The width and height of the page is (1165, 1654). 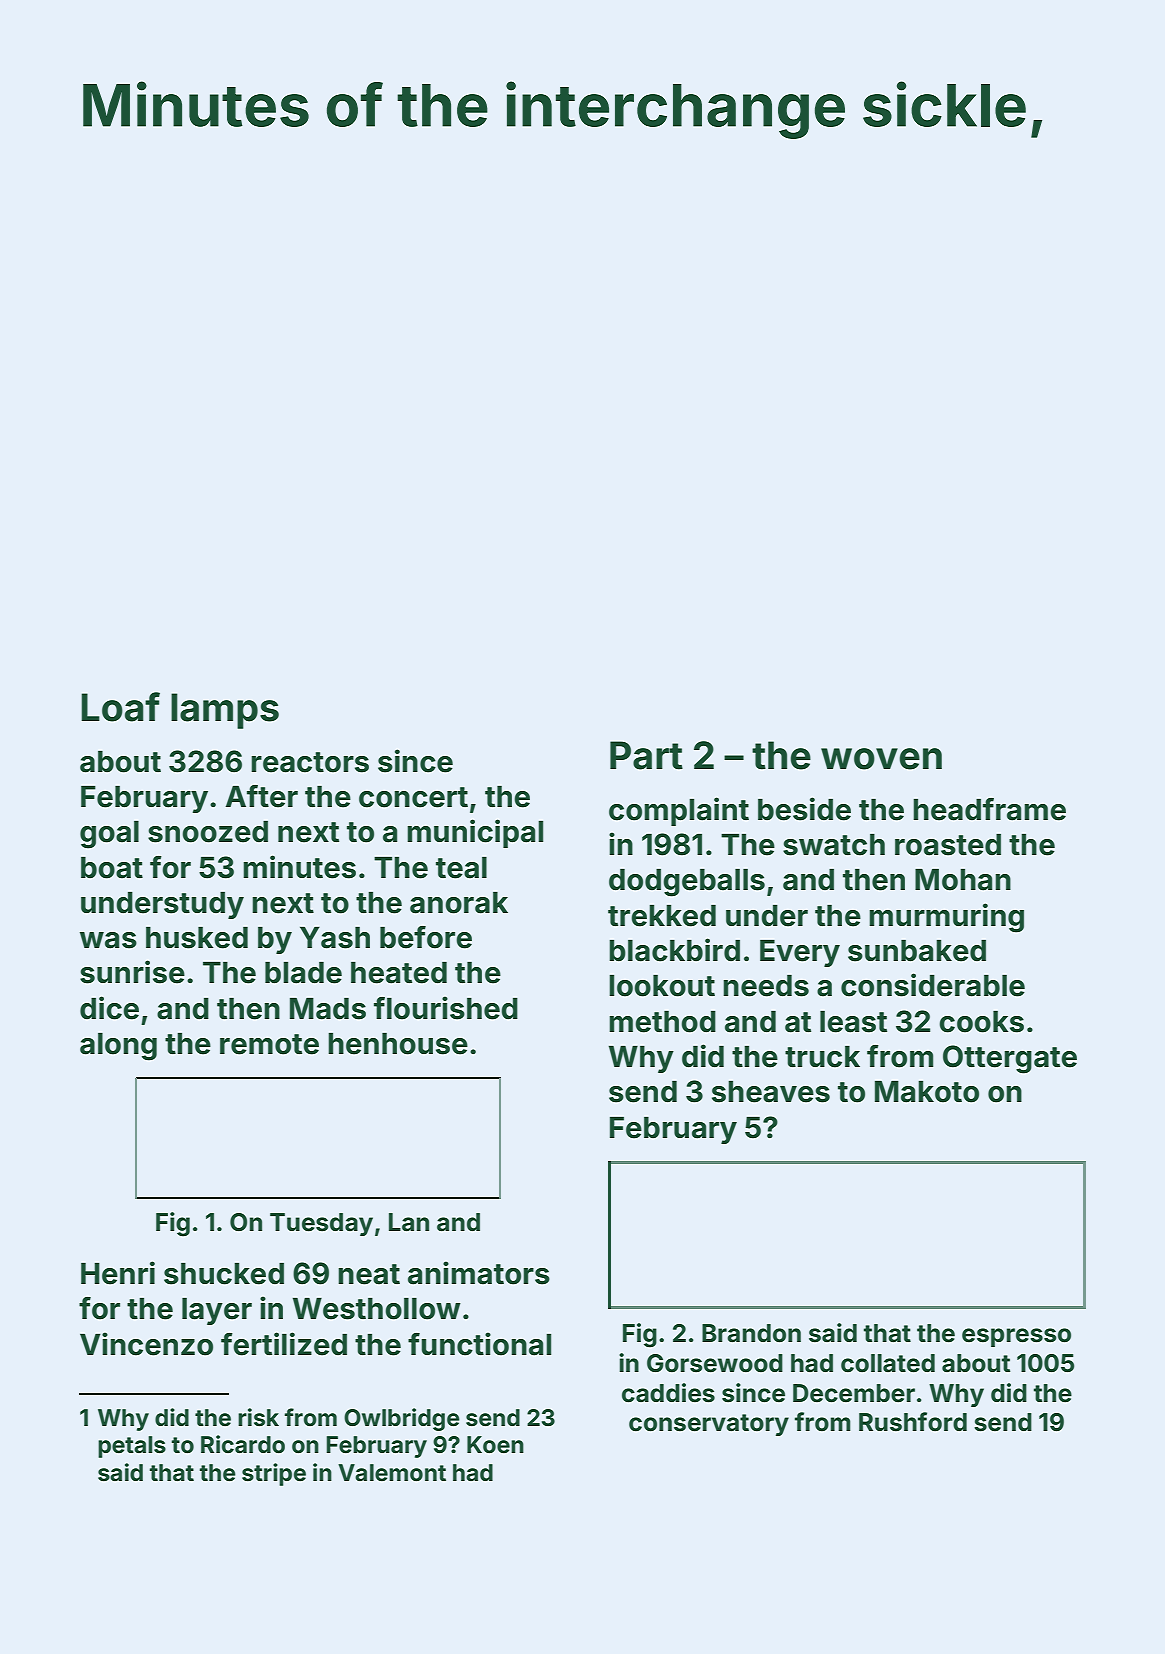 What do you see at coordinates (646, 755) in the page?
I see `Part` at bounding box center [646, 755].
